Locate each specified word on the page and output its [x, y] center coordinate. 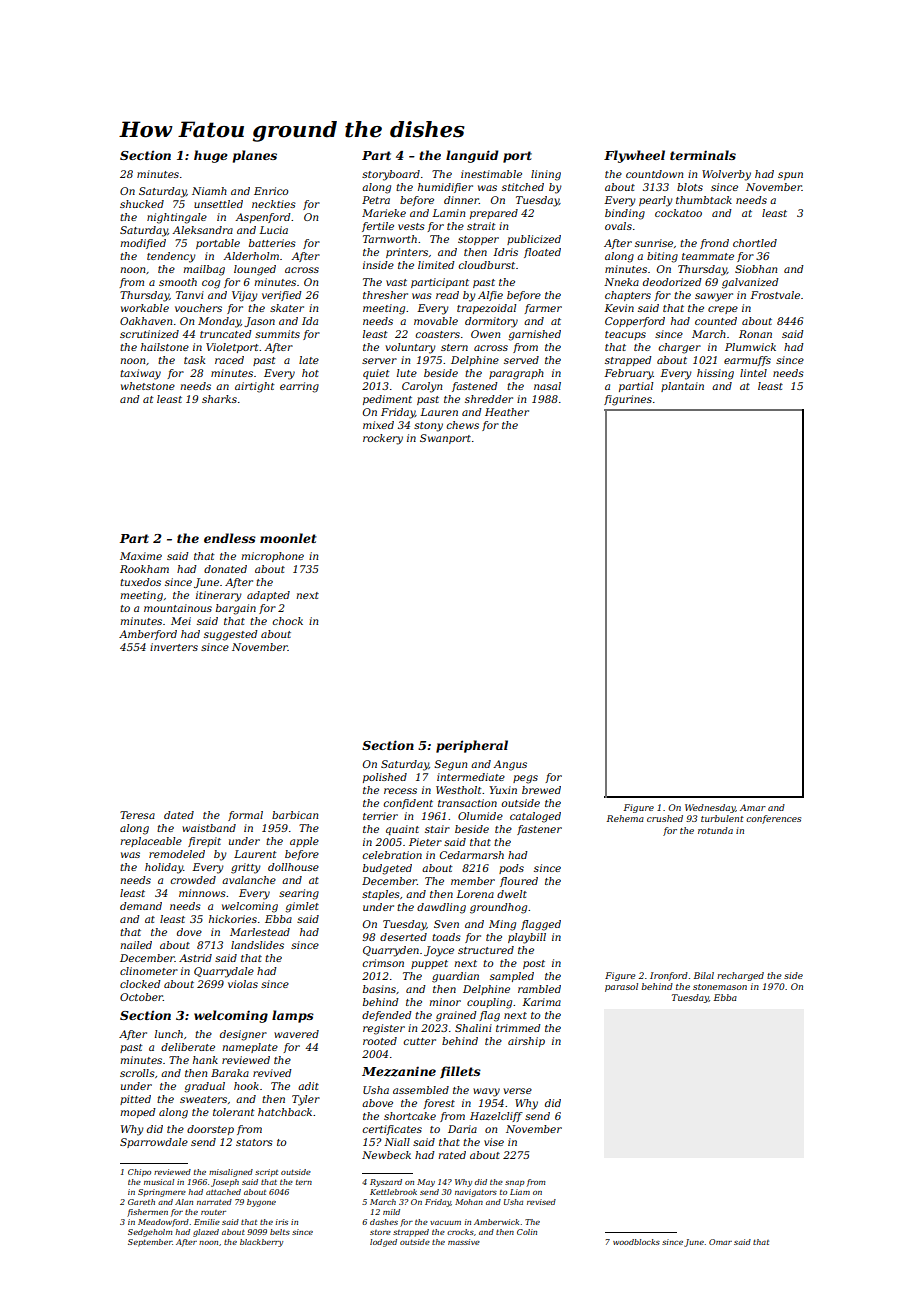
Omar [720, 1242]
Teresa [137, 815]
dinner [461, 200]
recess [400, 791]
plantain [682, 387]
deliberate [188, 1047]
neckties [274, 204]
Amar [753, 807]
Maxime [141, 556]
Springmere [162, 1193]
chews [462, 425]
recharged [740, 976]
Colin [527, 1232]
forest [439, 1104]
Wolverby [726, 175]
